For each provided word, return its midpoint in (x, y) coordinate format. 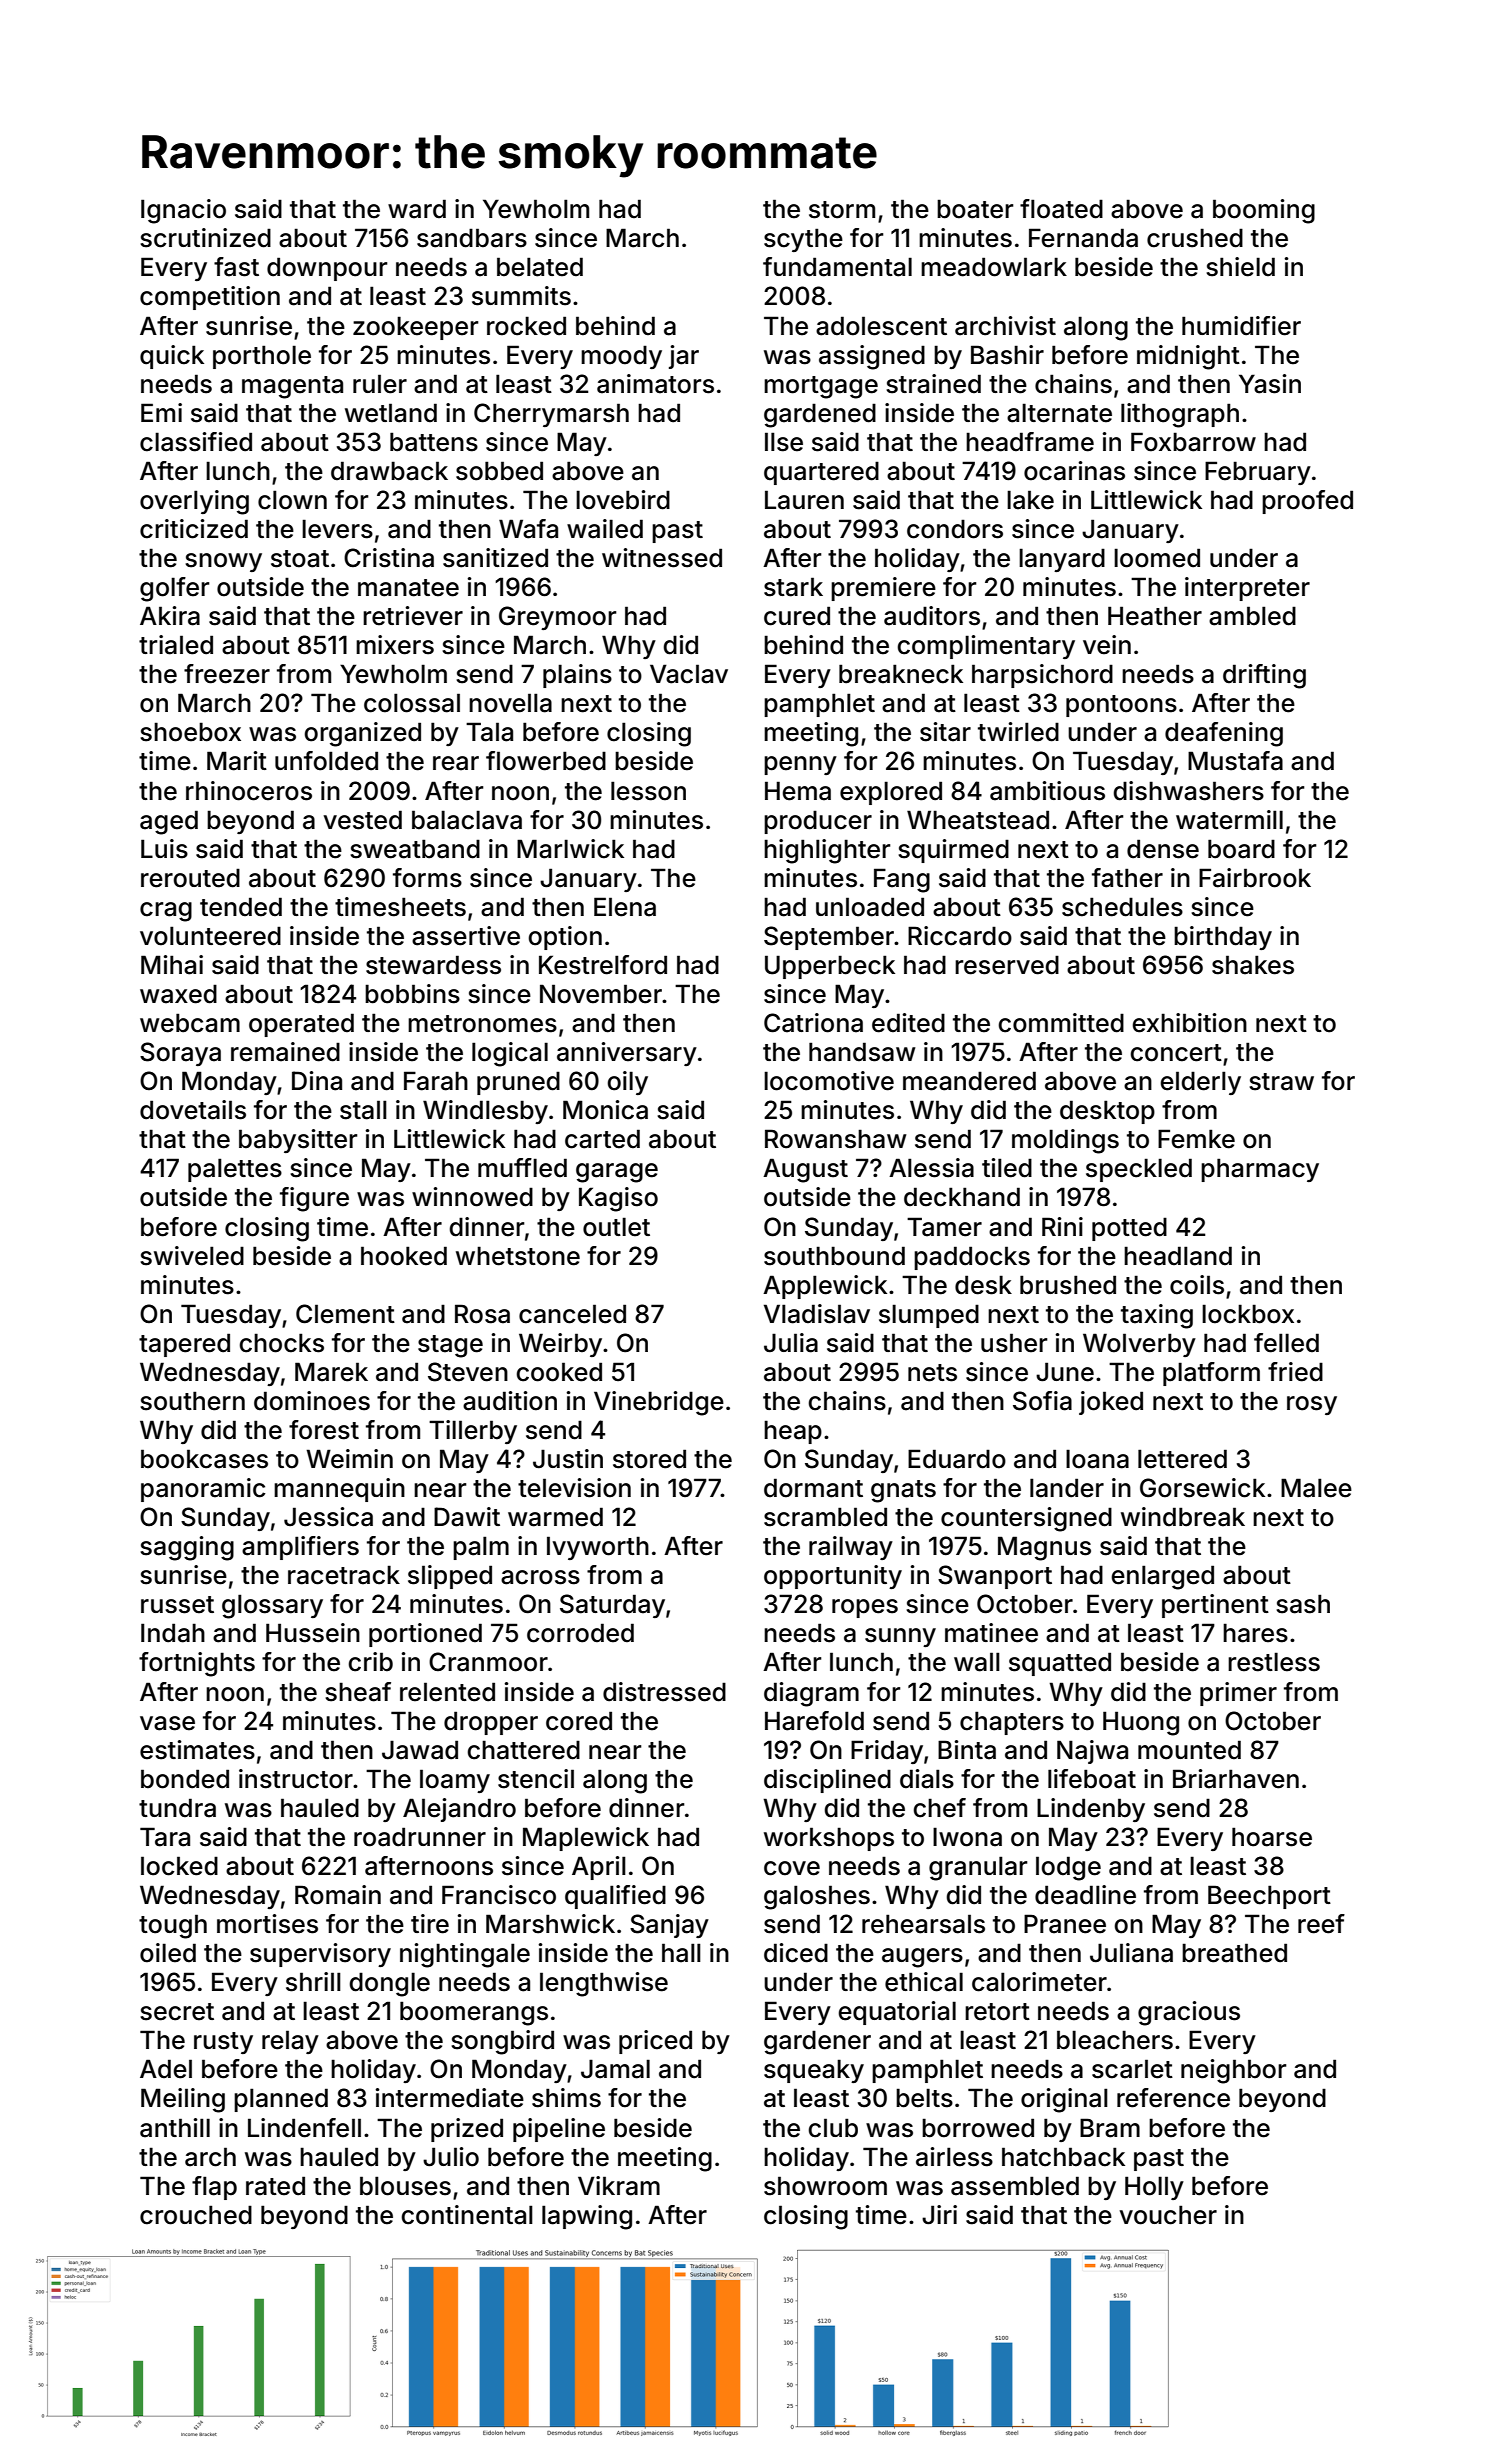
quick (172, 357)
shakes (1253, 965)
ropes (865, 1608)
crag (166, 912)
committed (1061, 1023)
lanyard (1062, 560)
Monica (605, 1110)
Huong (1141, 1723)
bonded (185, 1779)
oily (628, 1083)
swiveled (192, 1256)
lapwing (587, 2217)
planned (281, 2100)
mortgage (821, 387)
